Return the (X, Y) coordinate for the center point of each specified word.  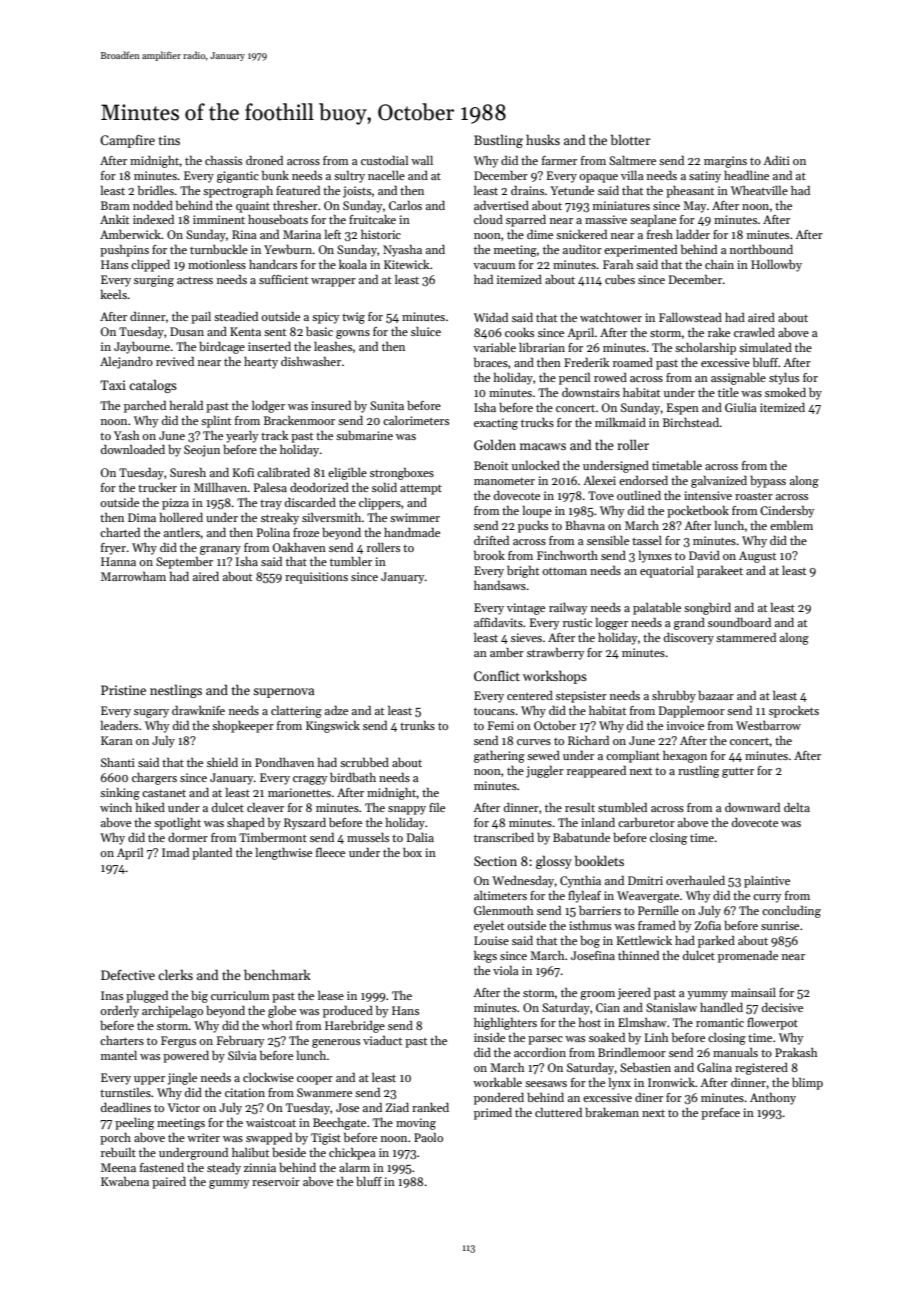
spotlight (177, 824)
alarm (354, 1167)
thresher (295, 205)
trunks (417, 725)
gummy (229, 1184)
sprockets (794, 712)
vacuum (494, 266)
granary (220, 550)
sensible (608, 540)
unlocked (536, 465)
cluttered (558, 1112)
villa (632, 175)
